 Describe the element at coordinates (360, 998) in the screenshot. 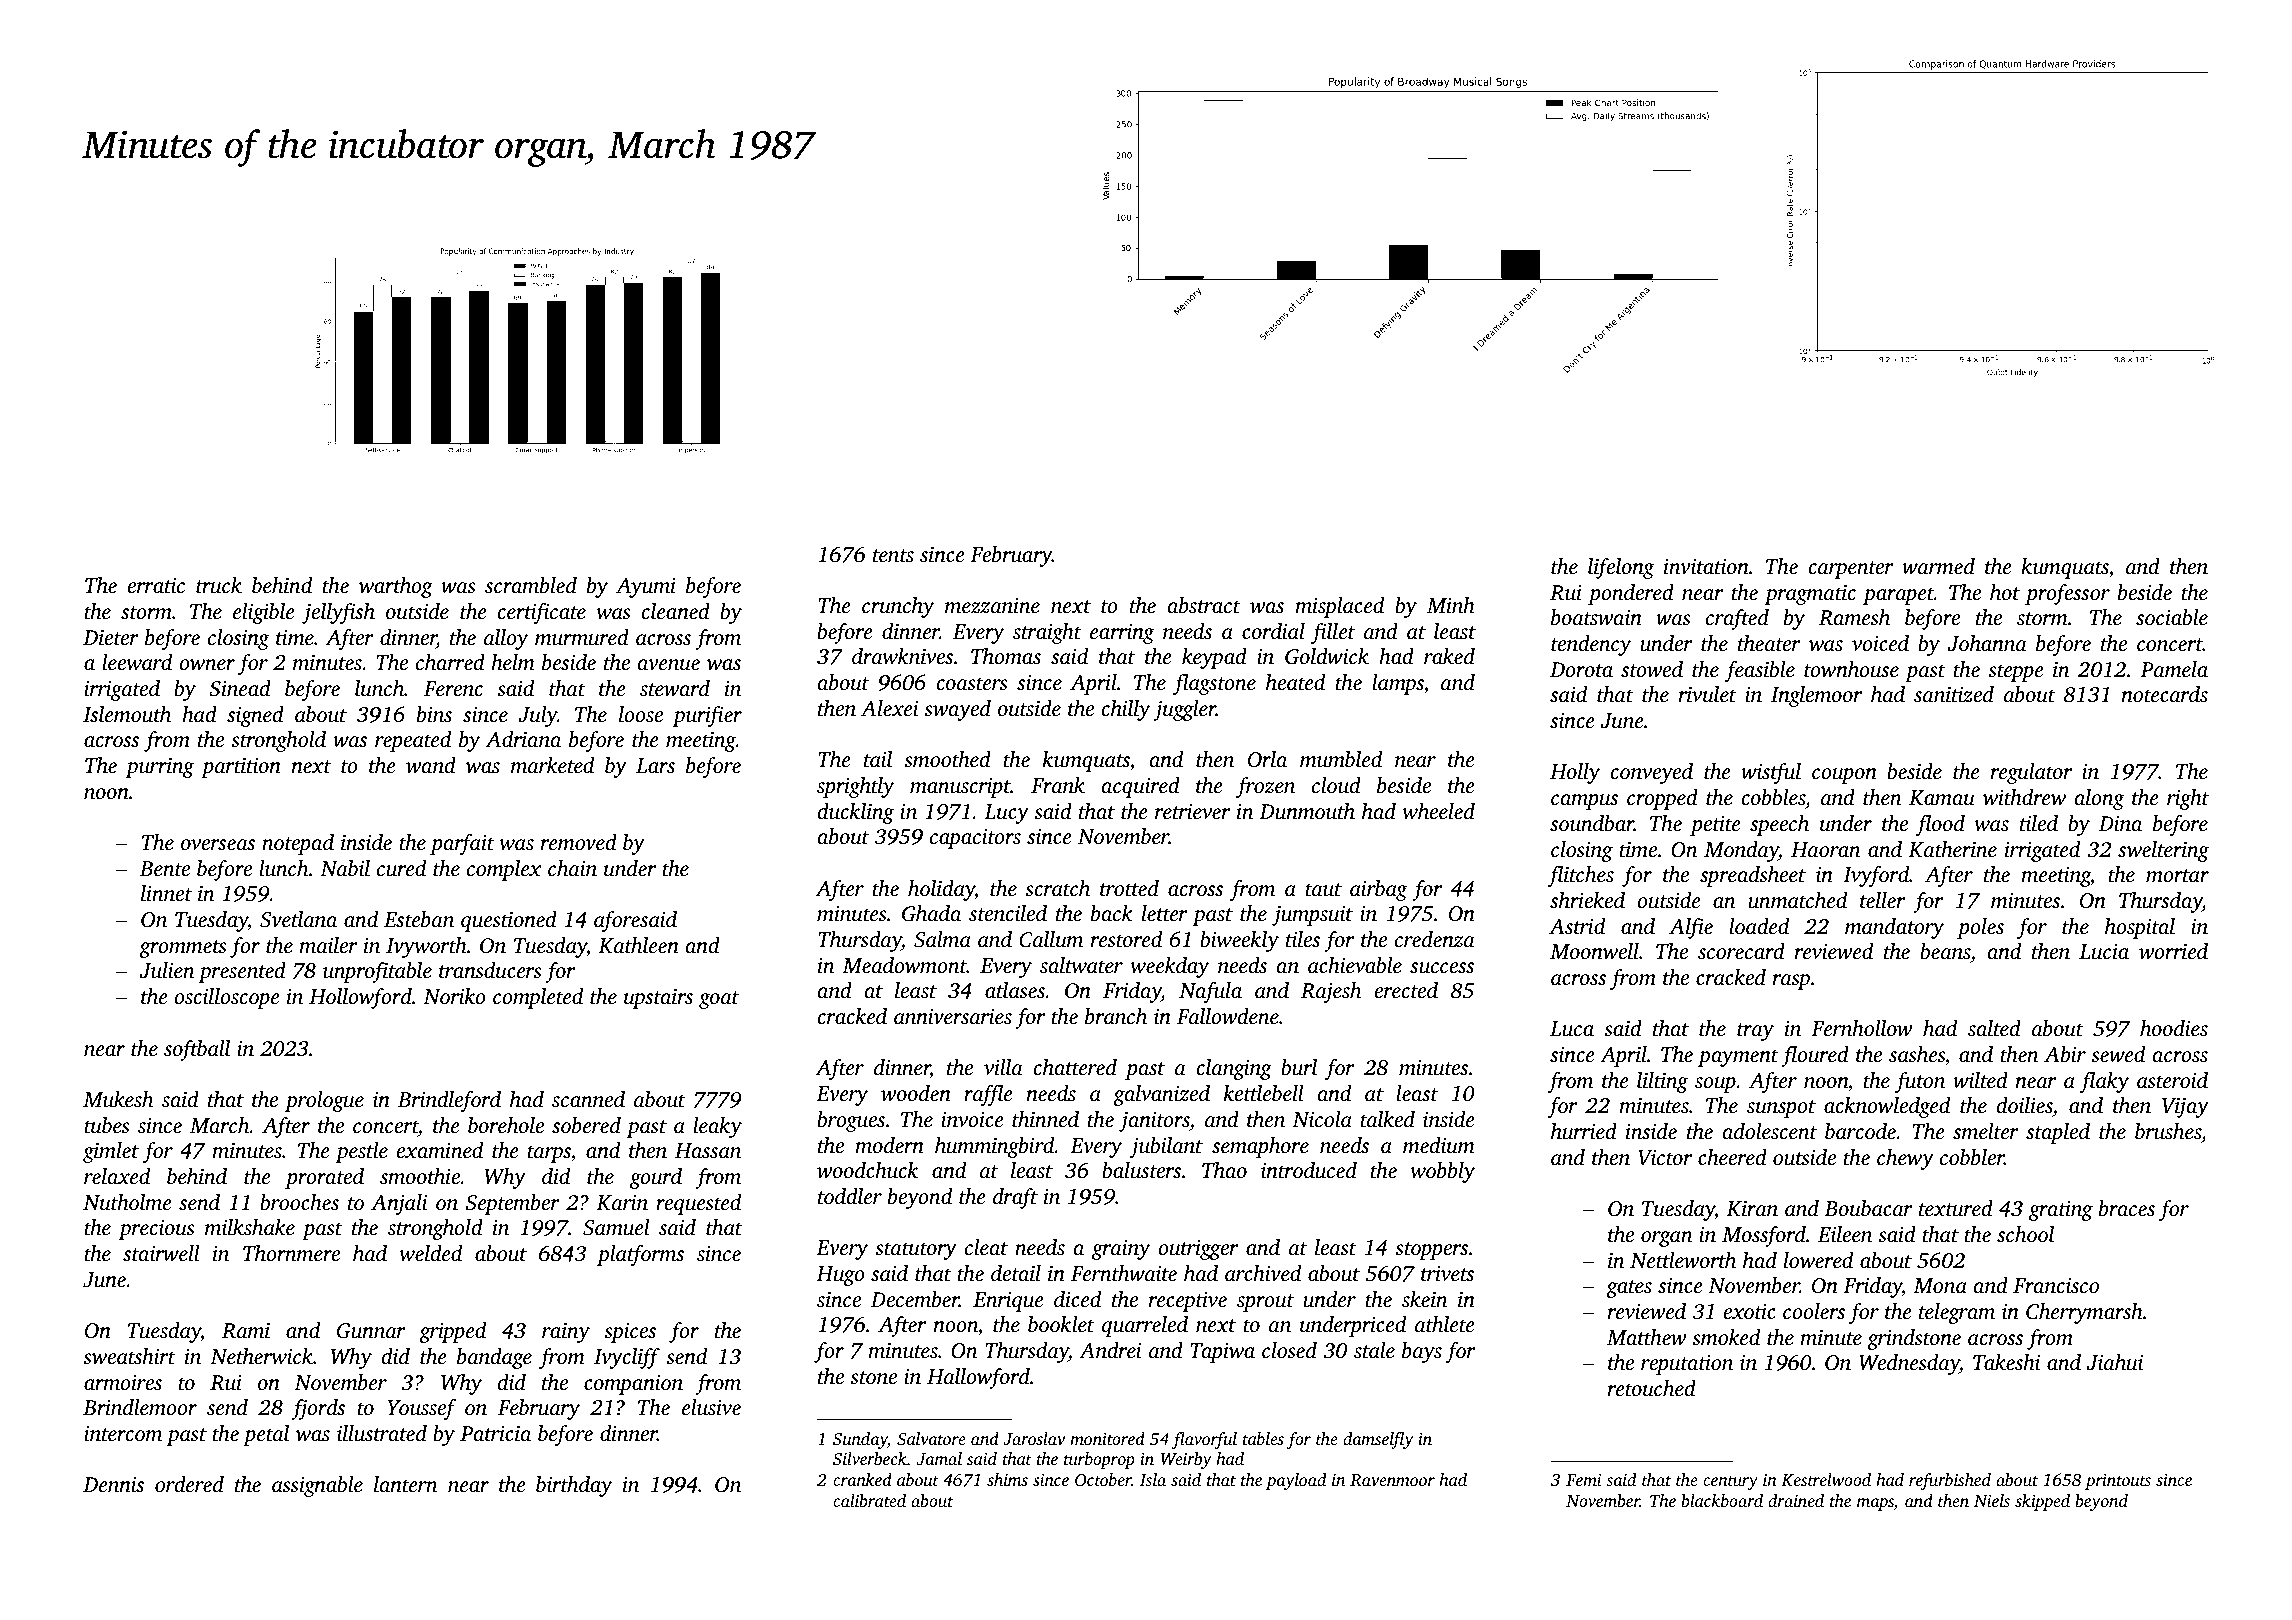

I see `Hollowford` at that location.
